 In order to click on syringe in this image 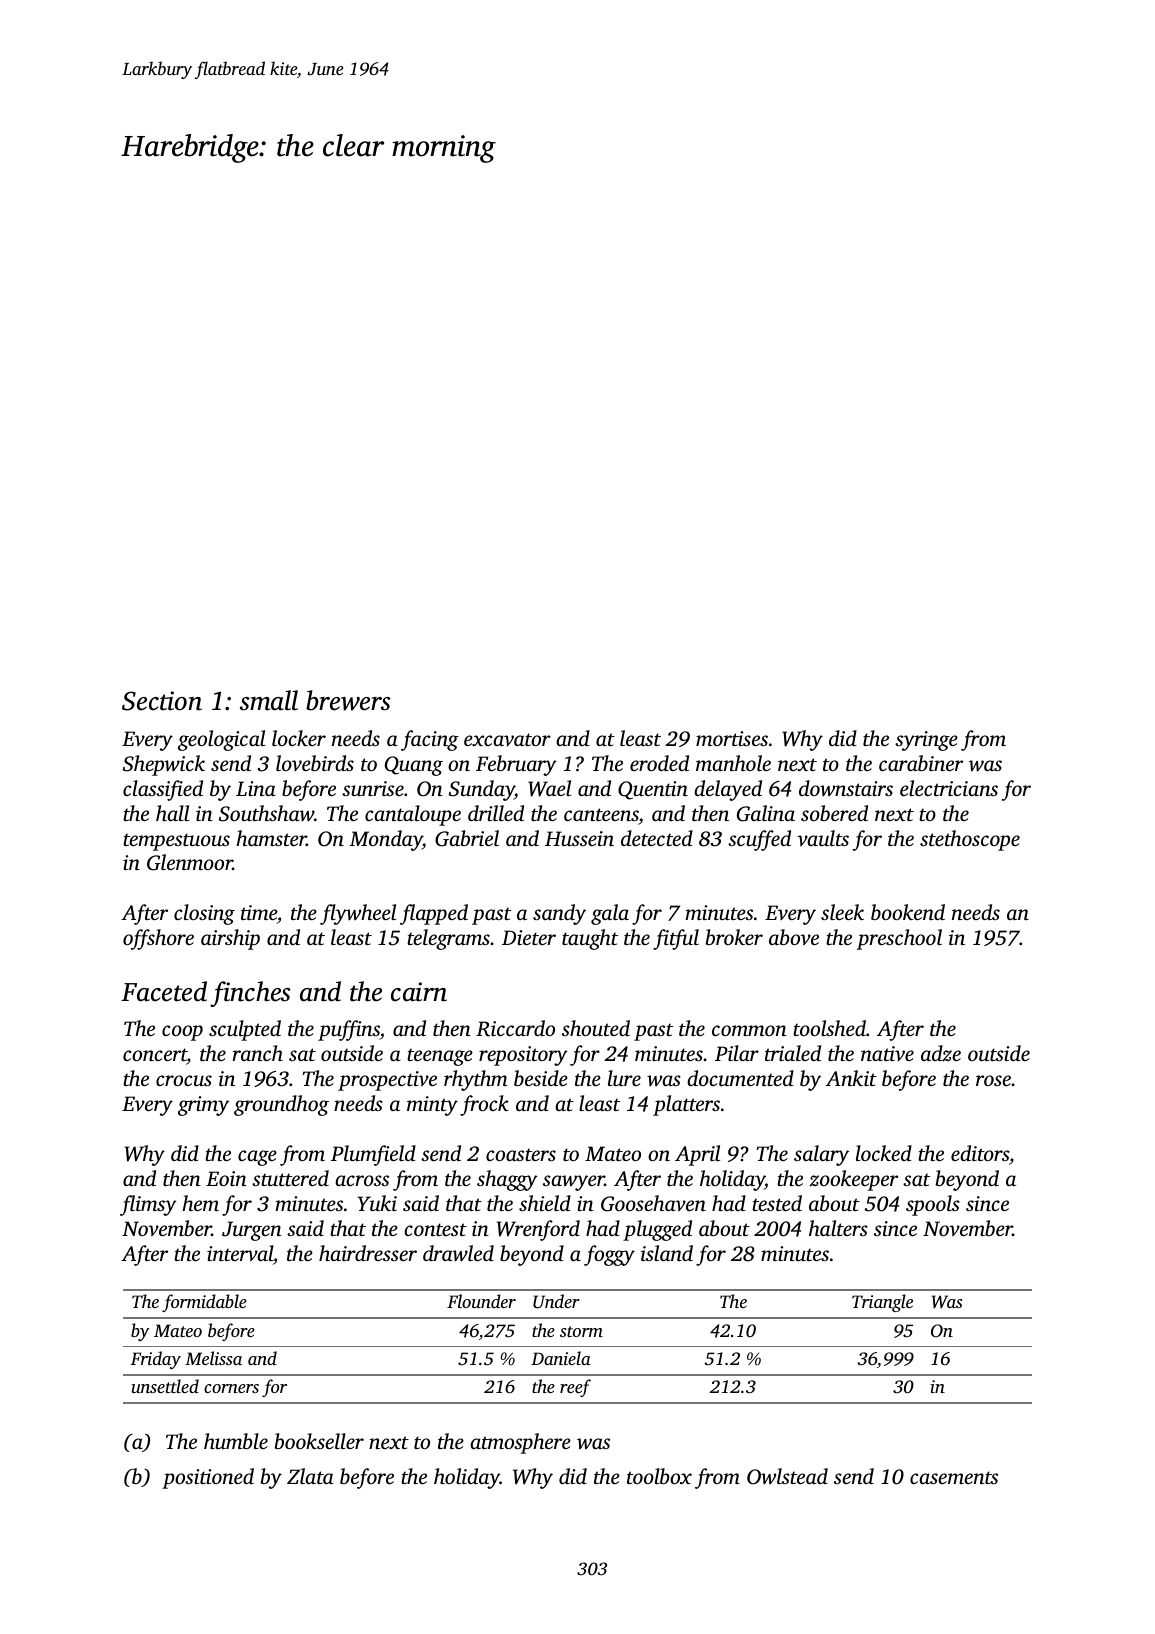, I will do `click(926, 741)`.
